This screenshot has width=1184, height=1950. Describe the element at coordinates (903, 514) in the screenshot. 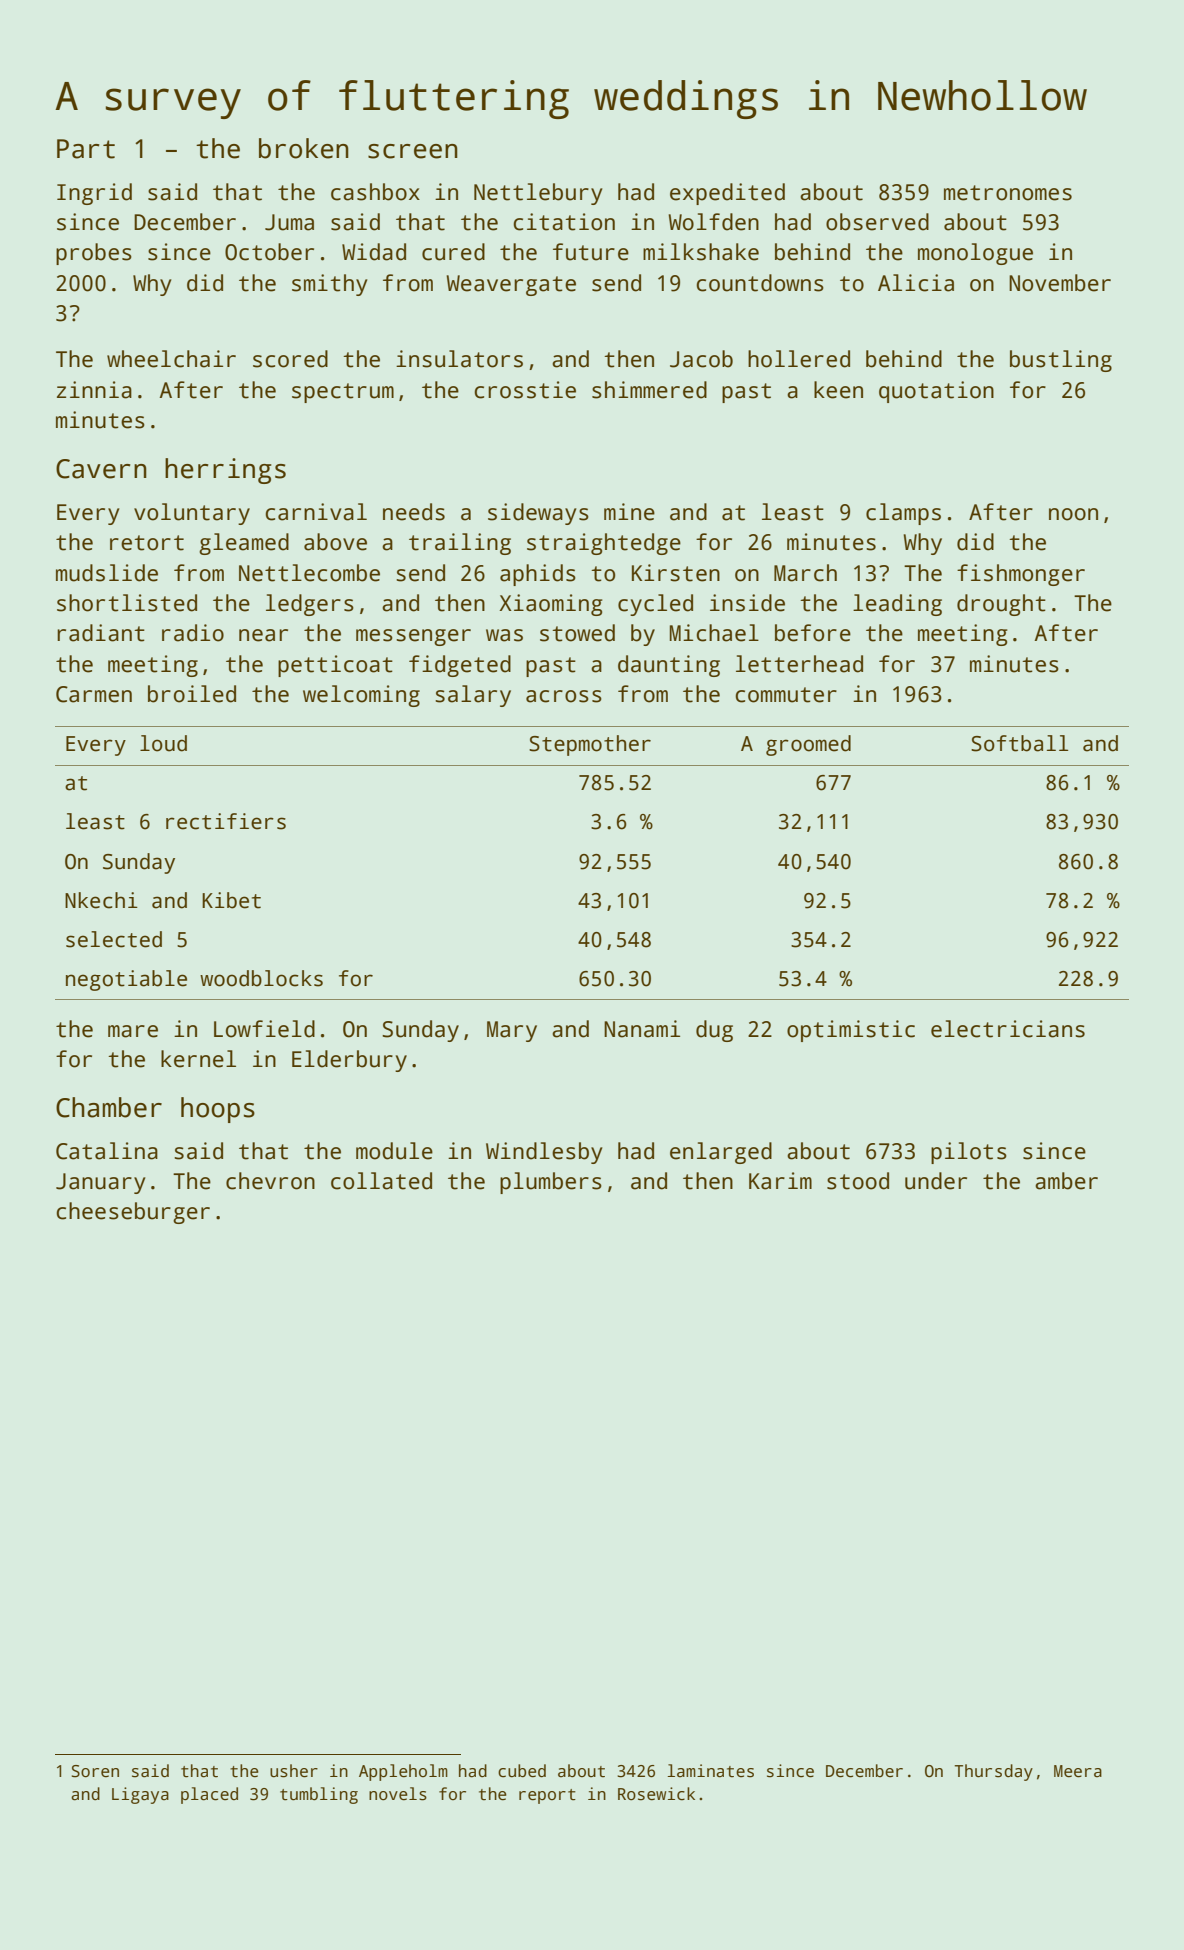

I see `clamps` at that location.
